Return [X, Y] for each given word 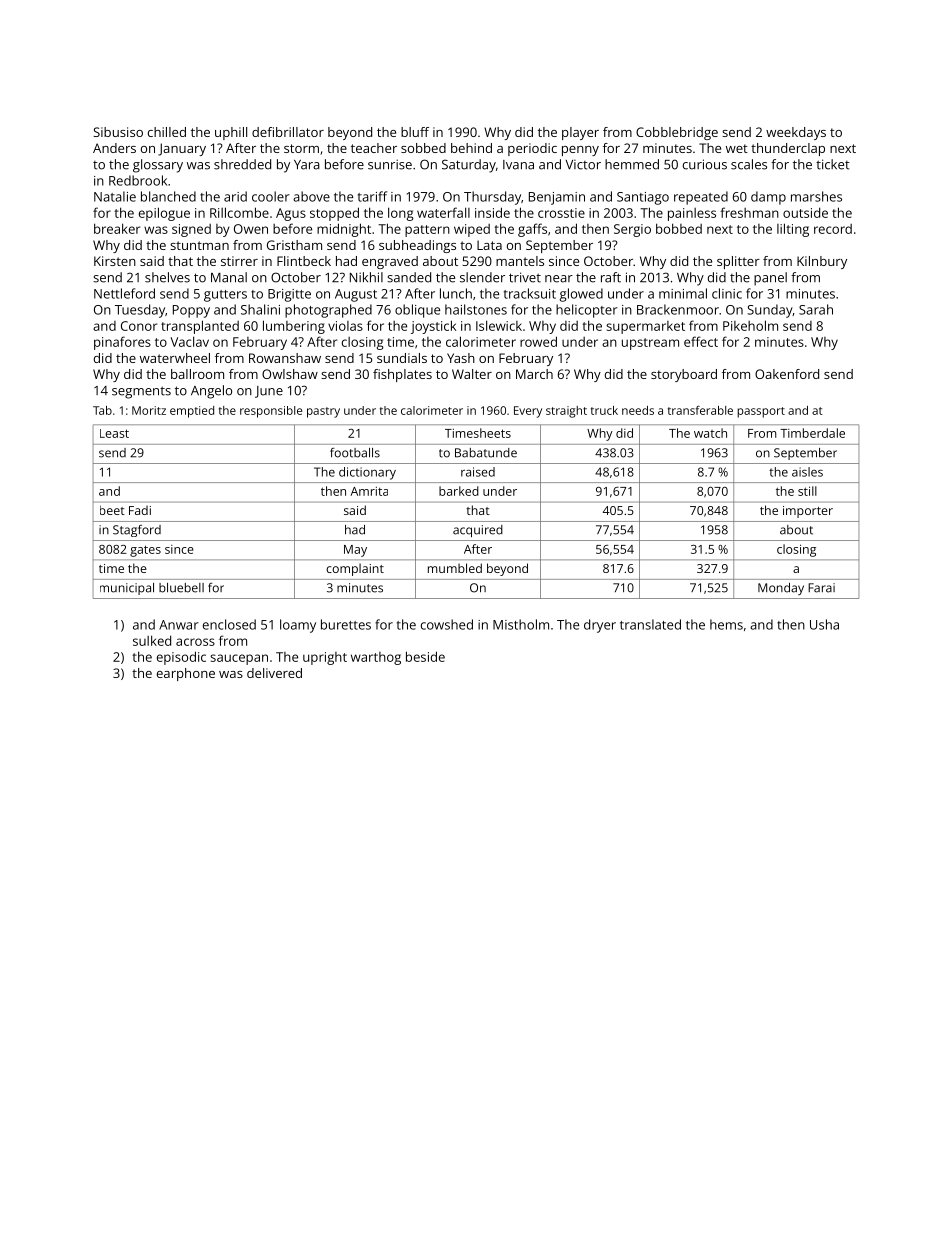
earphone [186, 674]
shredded [242, 164]
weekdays [796, 133]
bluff [415, 132]
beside [425, 656]
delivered [274, 673]
